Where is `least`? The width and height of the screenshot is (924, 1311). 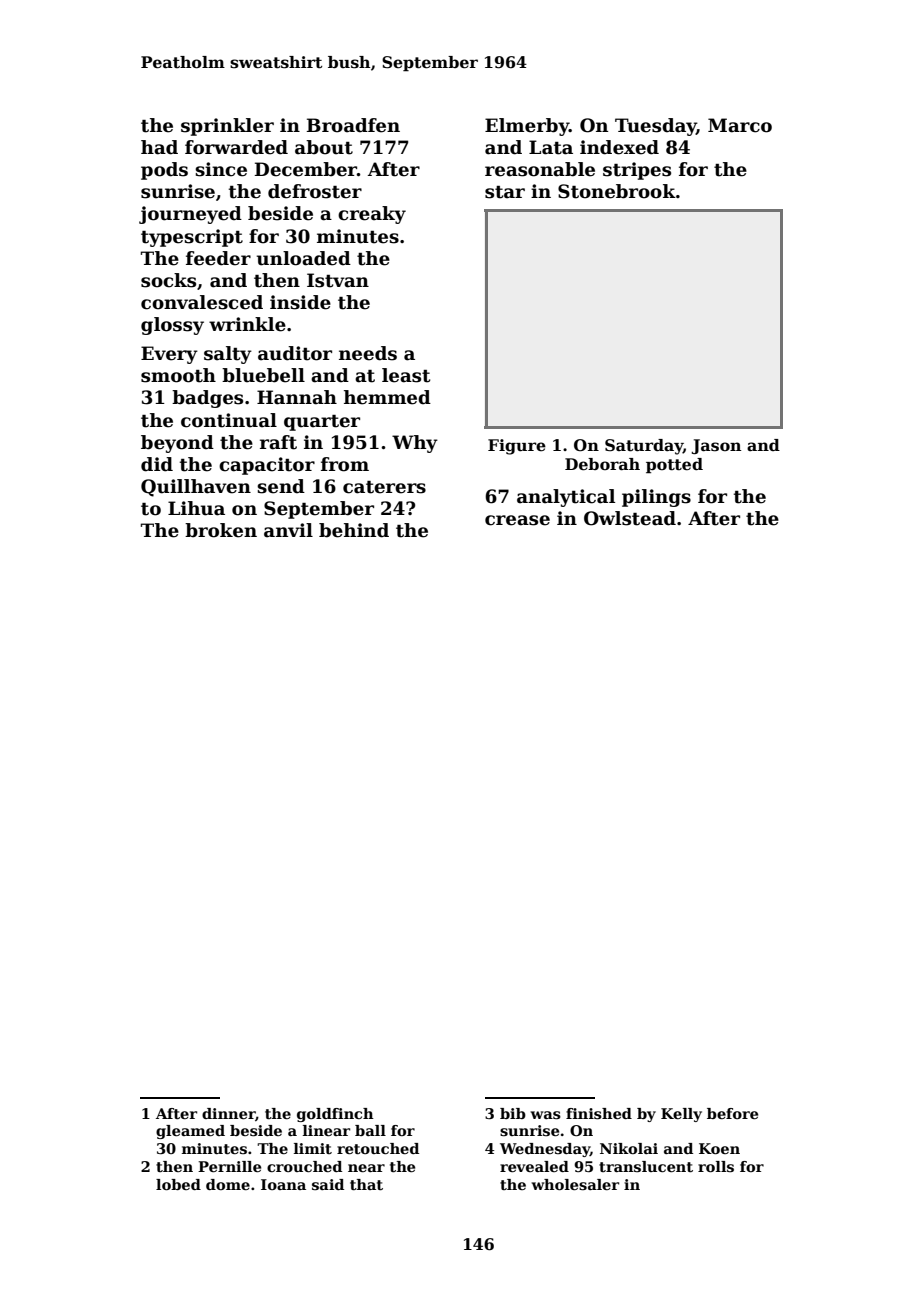
least is located at coordinates (406, 375).
